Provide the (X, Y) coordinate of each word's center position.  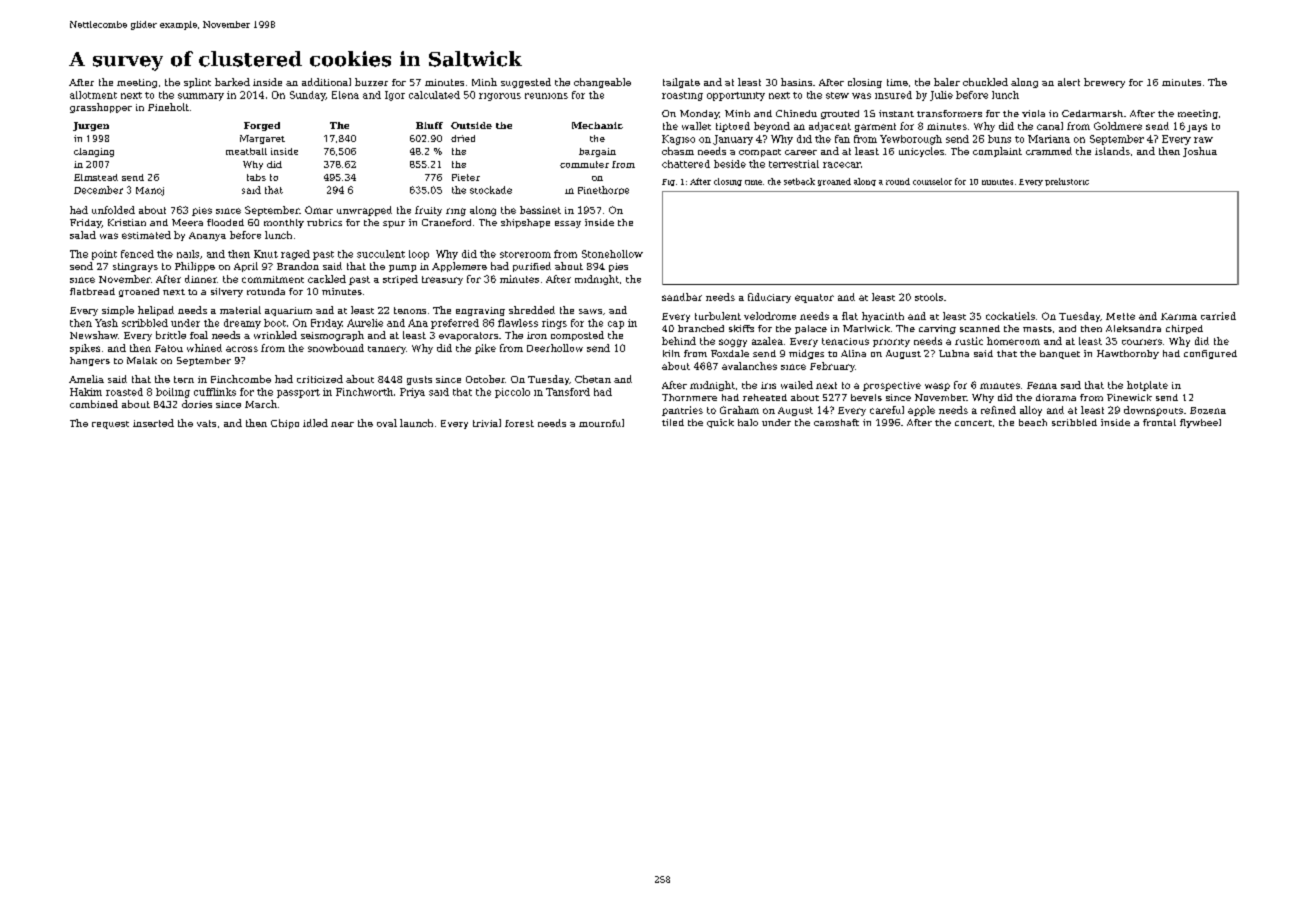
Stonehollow (612, 254)
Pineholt (168, 107)
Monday (699, 114)
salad (83, 235)
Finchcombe (241, 379)
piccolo (512, 393)
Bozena (1208, 410)
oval (387, 423)
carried (1218, 316)
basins (796, 82)
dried (463, 138)
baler (947, 82)
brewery (1104, 83)
